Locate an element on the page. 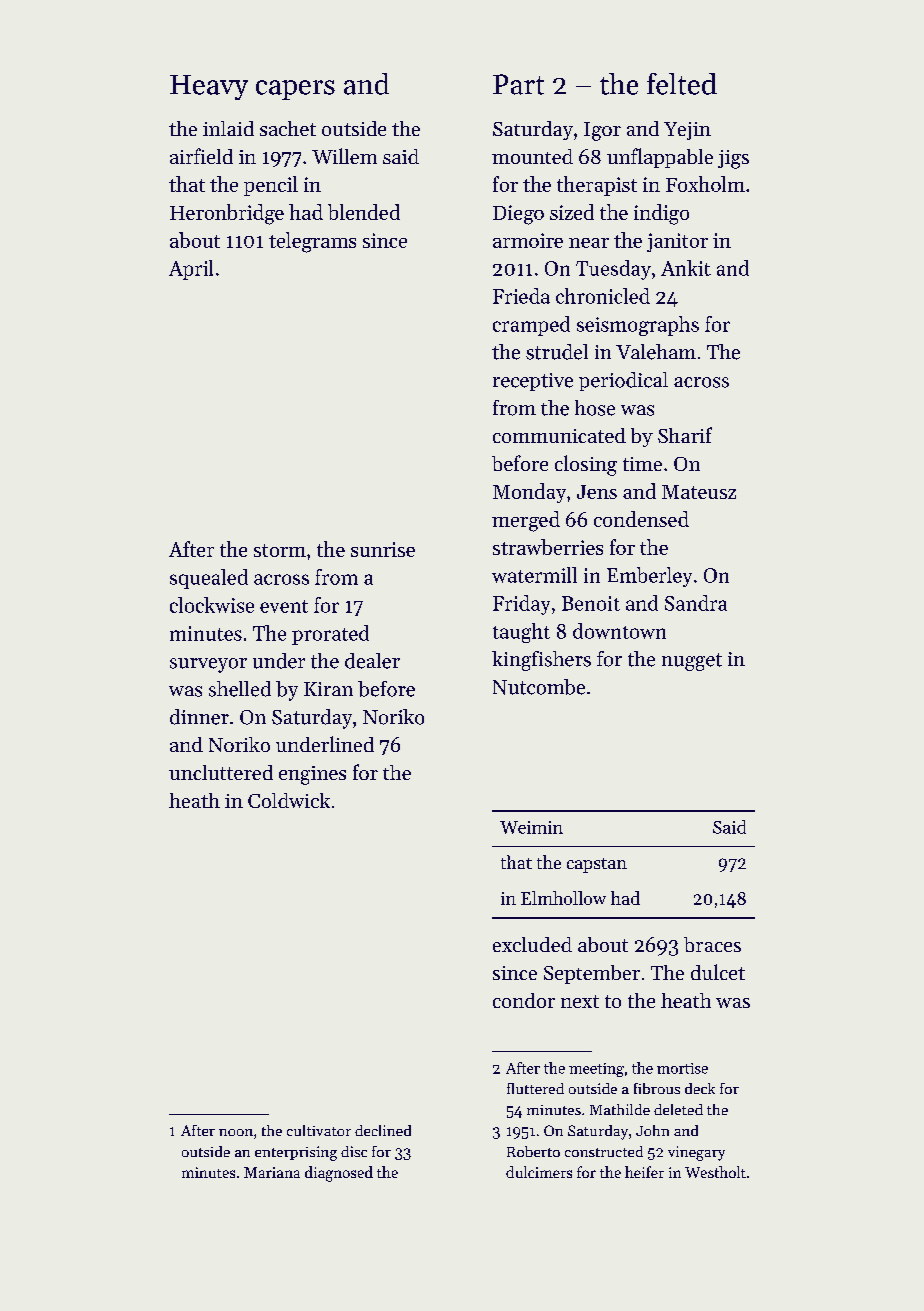  surveyor is located at coordinates (208, 665).
